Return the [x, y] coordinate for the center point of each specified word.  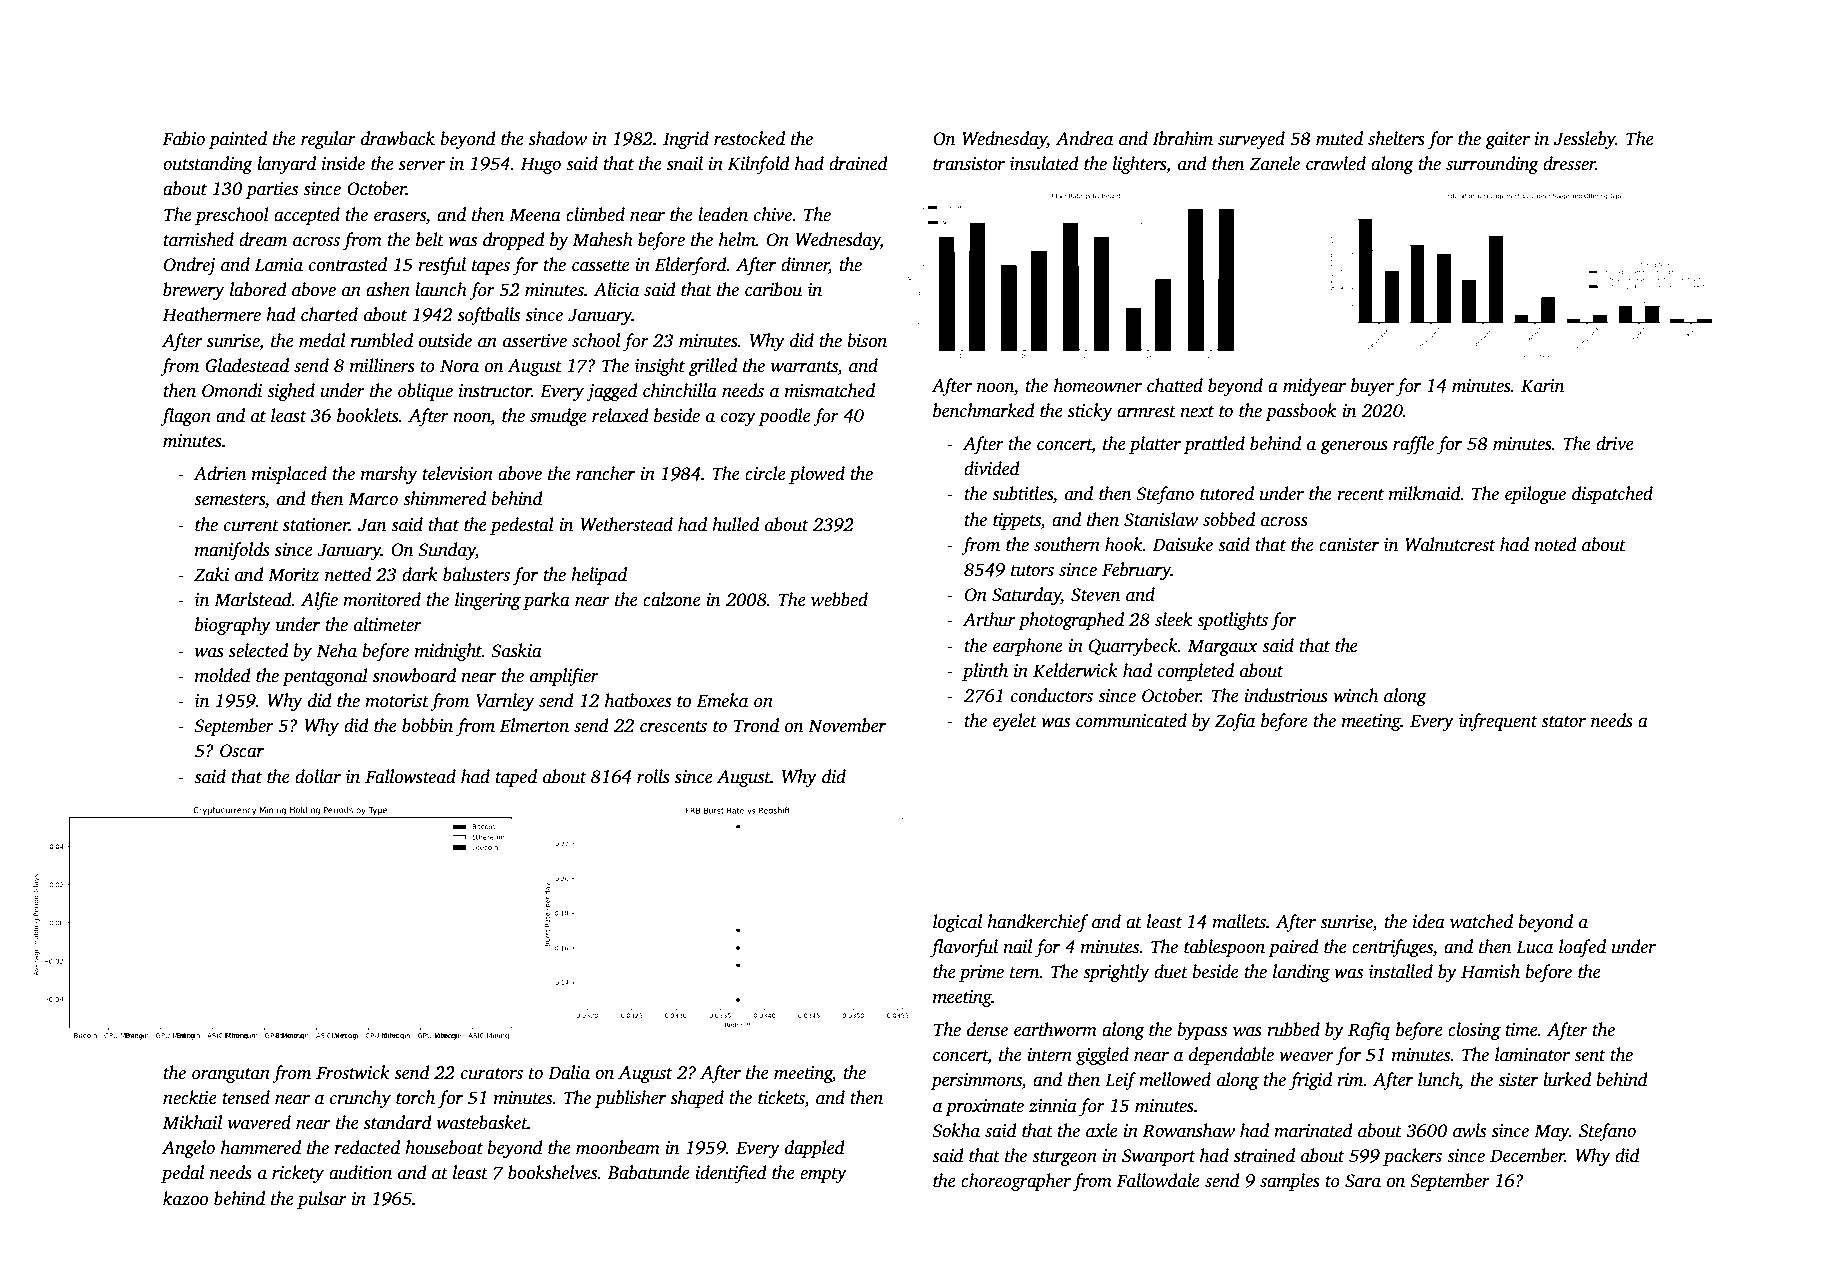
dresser [1569, 163]
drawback [398, 138]
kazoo [185, 1198]
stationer [316, 525]
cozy [738, 419]
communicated [1131, 720]
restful [442, 266]
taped [516, 778]
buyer [1372, 387]
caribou [773, 289]
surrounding [1492, 165]
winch [1355, 695]
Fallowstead [410, 776]
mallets [1239, 921]
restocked [749, 138]
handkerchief [1038, 923]
